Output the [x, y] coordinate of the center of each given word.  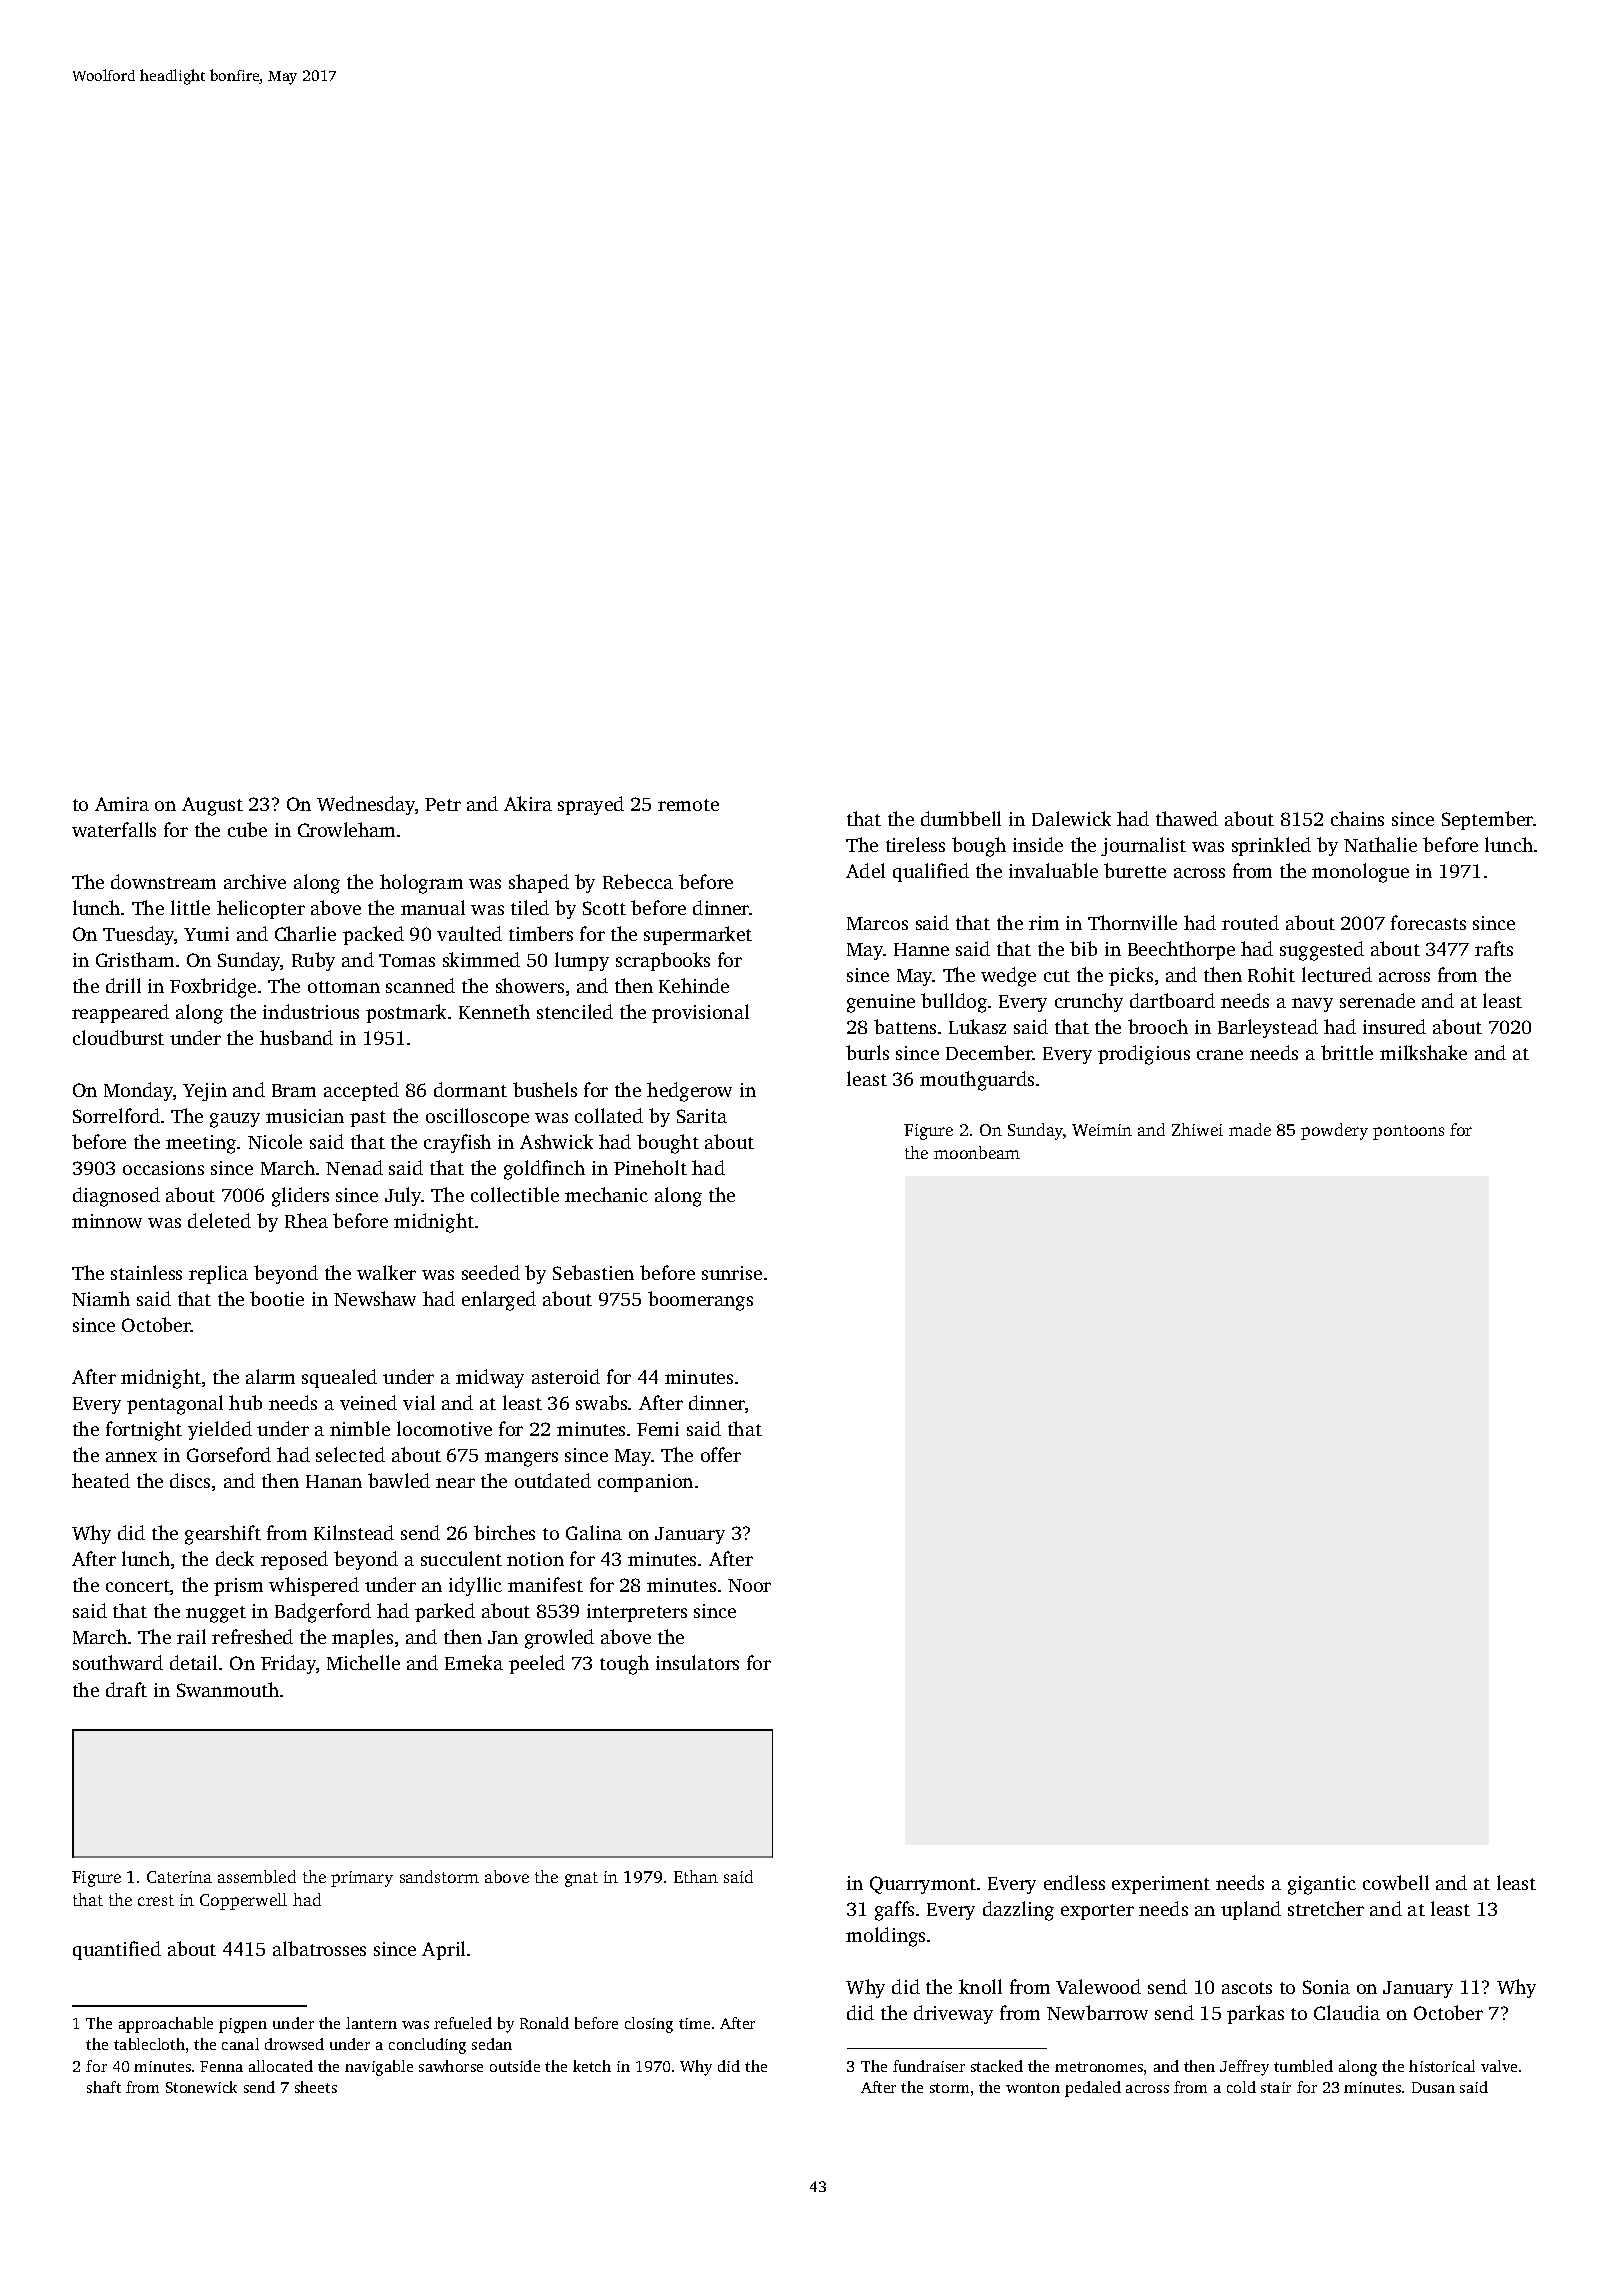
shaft [104, 2087]
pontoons [1408, 1132]
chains [1357, 818]
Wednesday [366, 805]
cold [1241, 2087]
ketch [592, 2066]
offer [721, 1454]
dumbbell [961, 818]
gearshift [223, 1535]
